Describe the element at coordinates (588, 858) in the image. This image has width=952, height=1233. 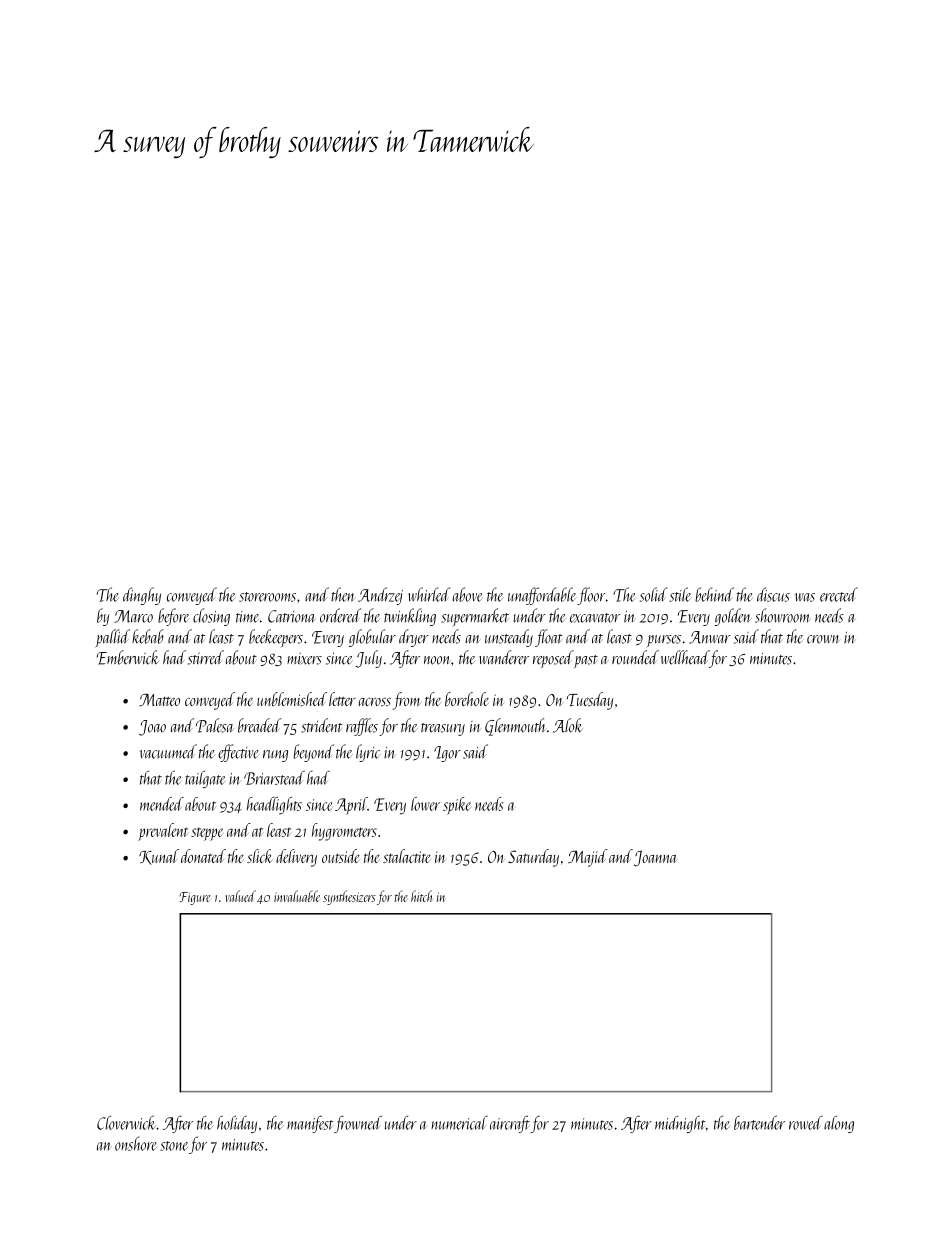
I see `Majid` at that location.
